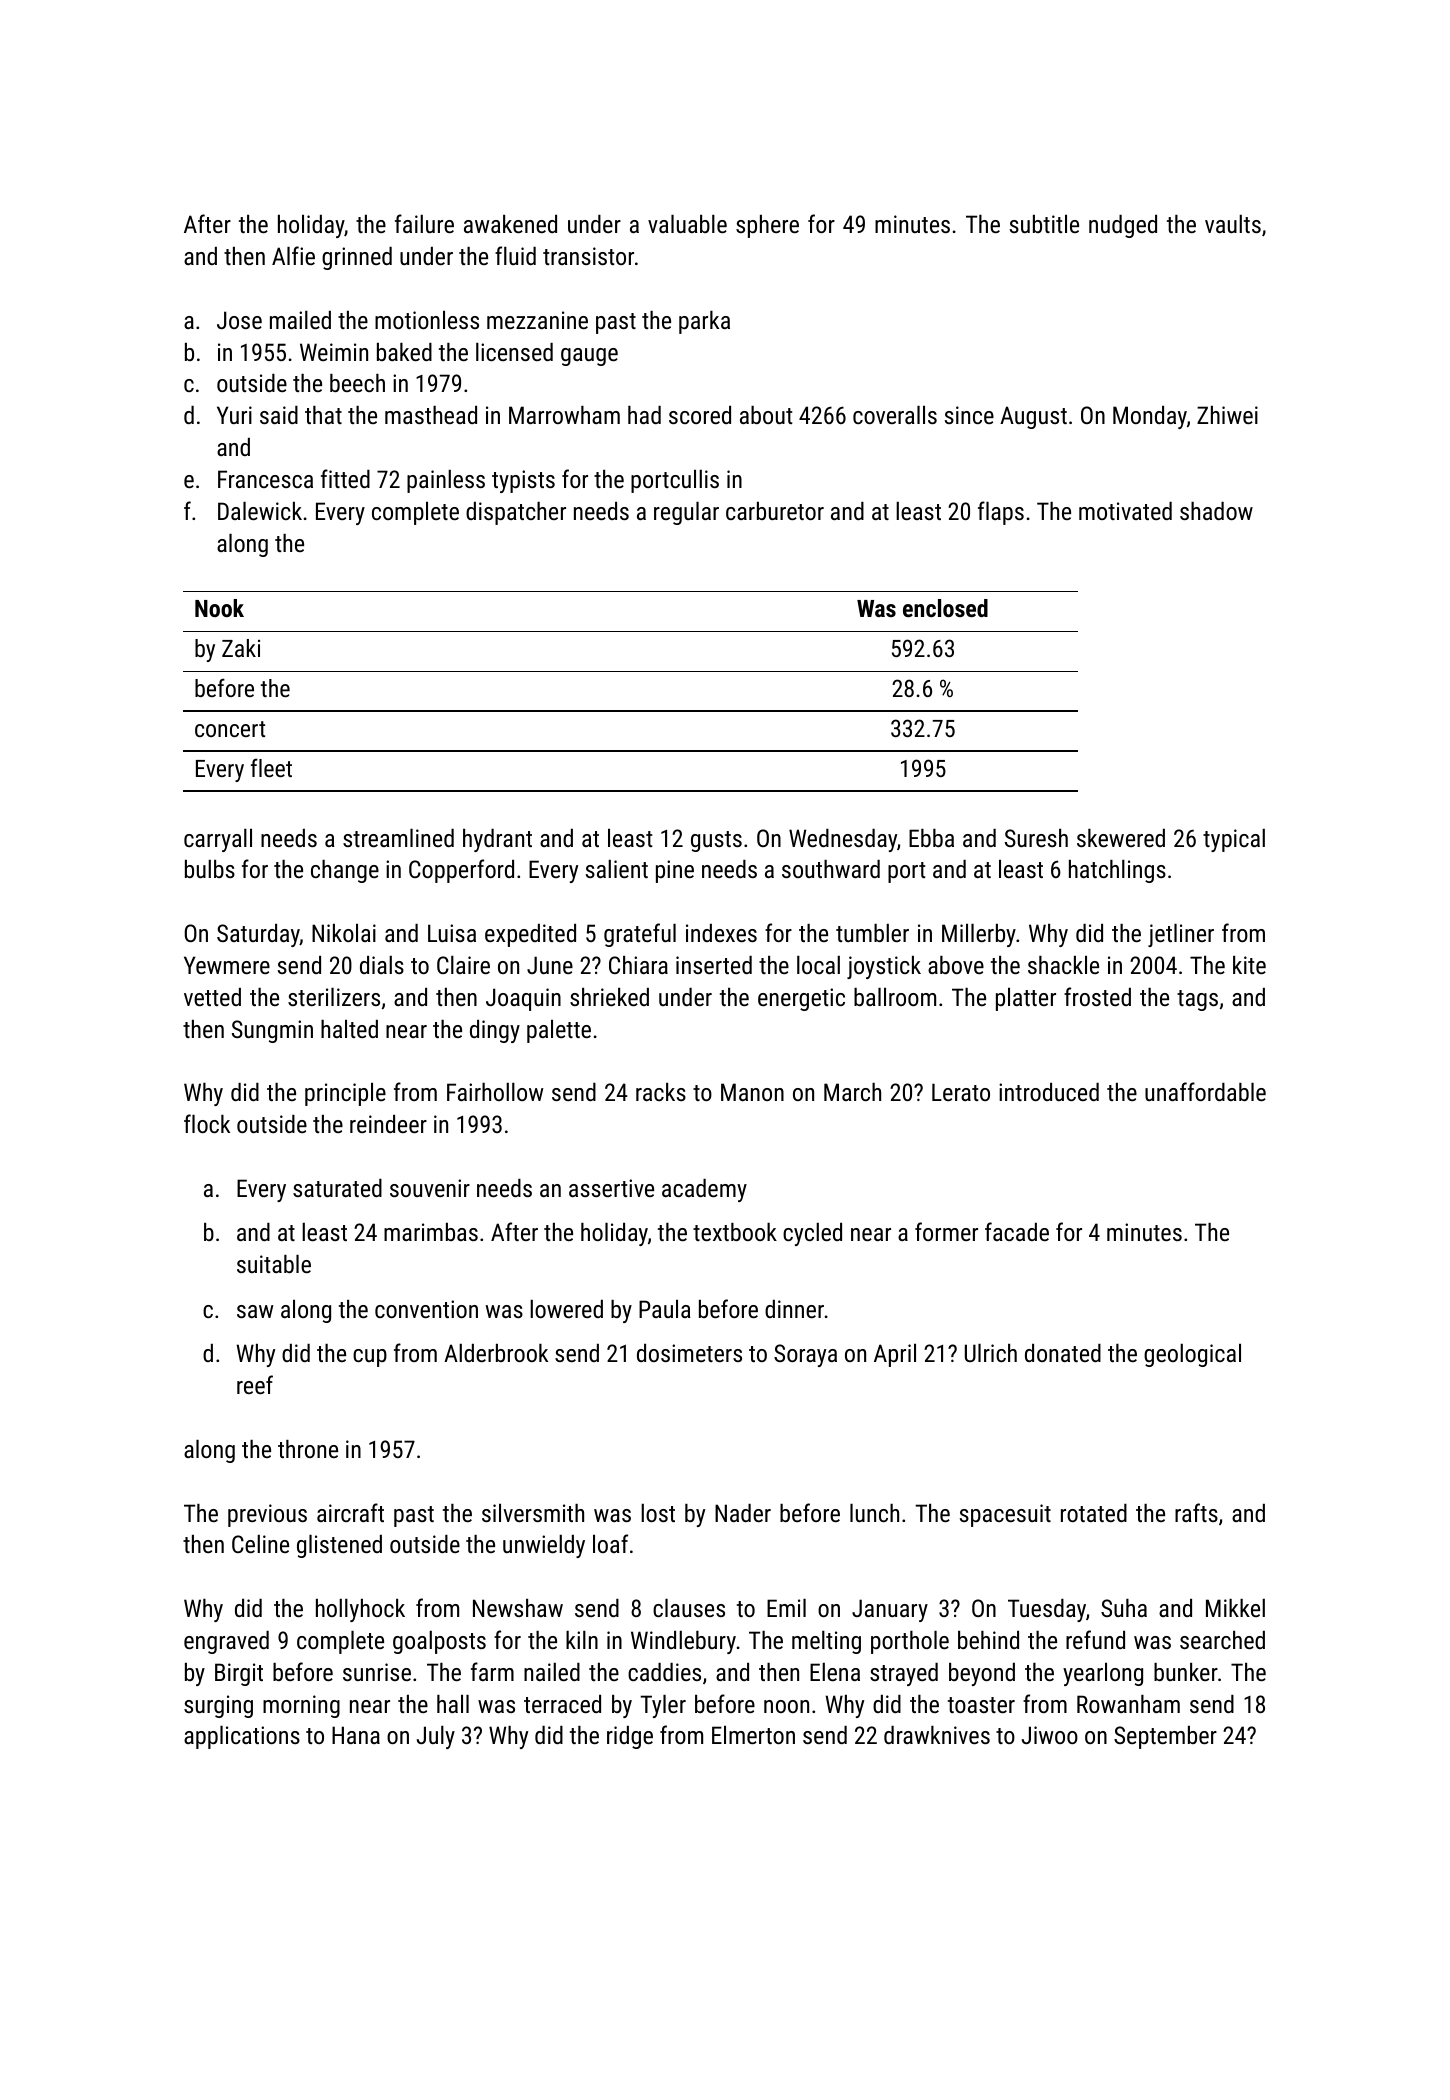 This screenshot has width=1450, height=2100. Describe the element at coordinates (1097, 996) in the screenshot. I see `frosted` at that location.
